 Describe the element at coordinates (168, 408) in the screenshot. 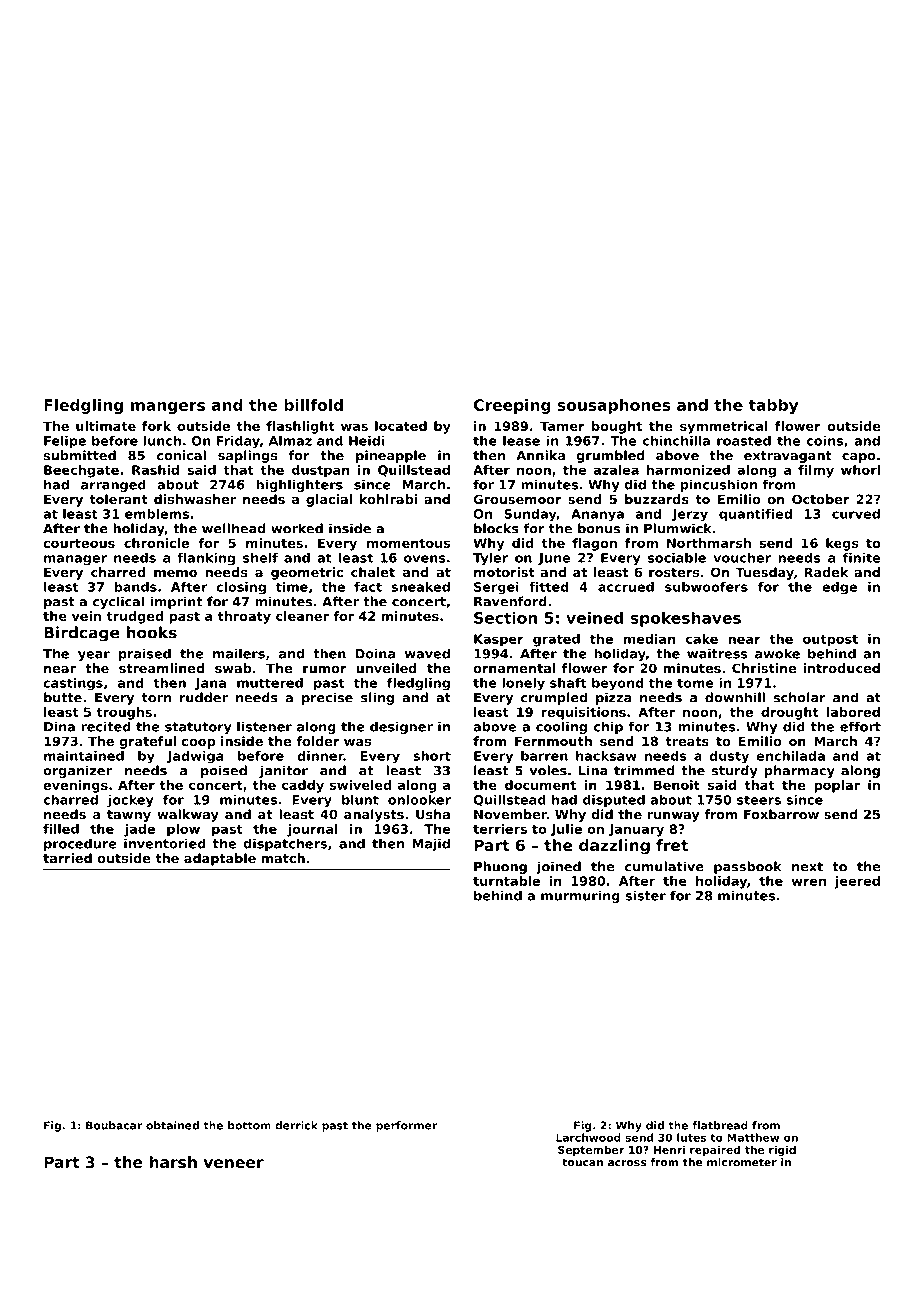

I see `mangers` at that location.
